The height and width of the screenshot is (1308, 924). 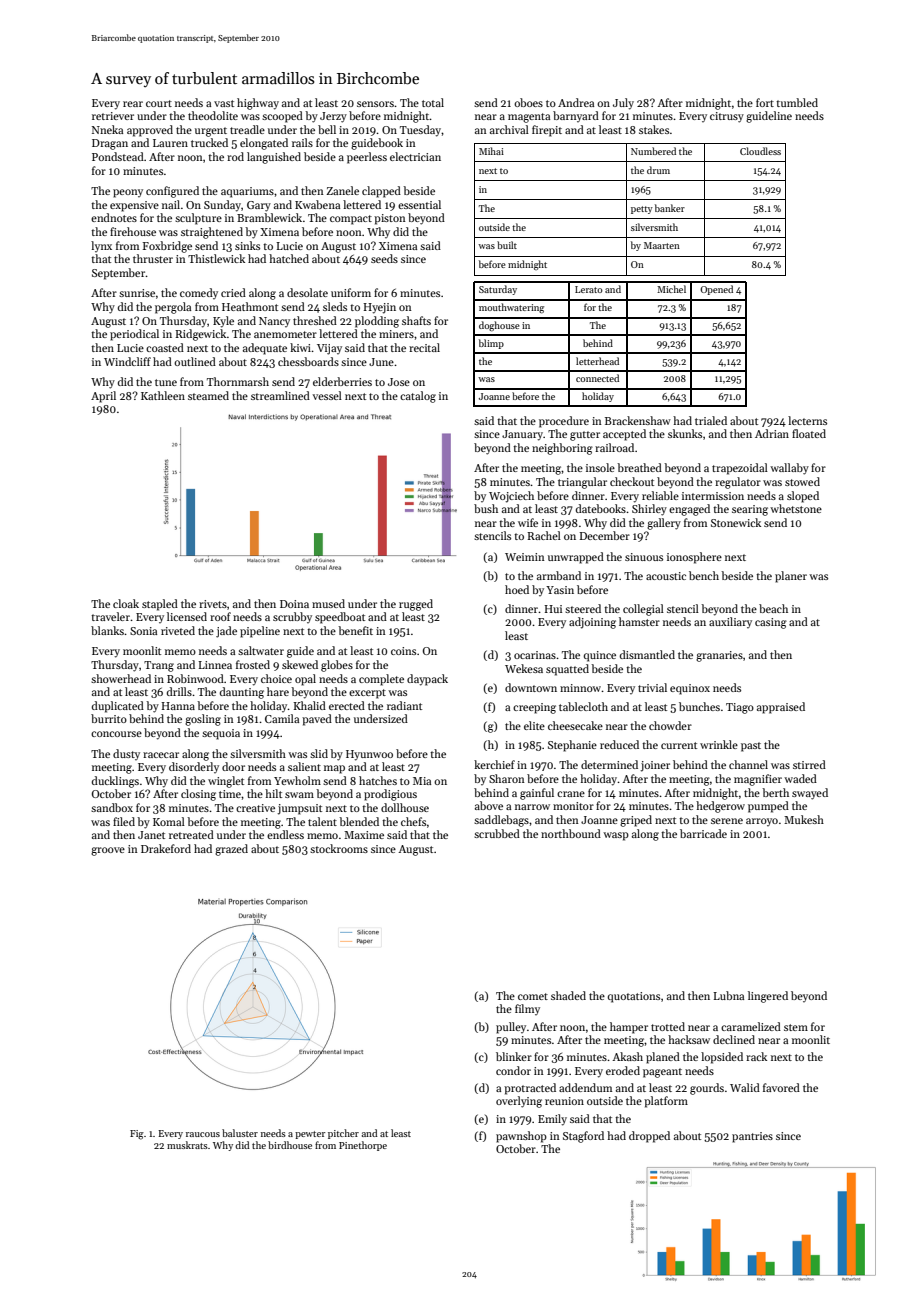 What do you see at coordinates (231, 850) in the screenshot?
I see `grazed` at bounding box center [231, 850].
